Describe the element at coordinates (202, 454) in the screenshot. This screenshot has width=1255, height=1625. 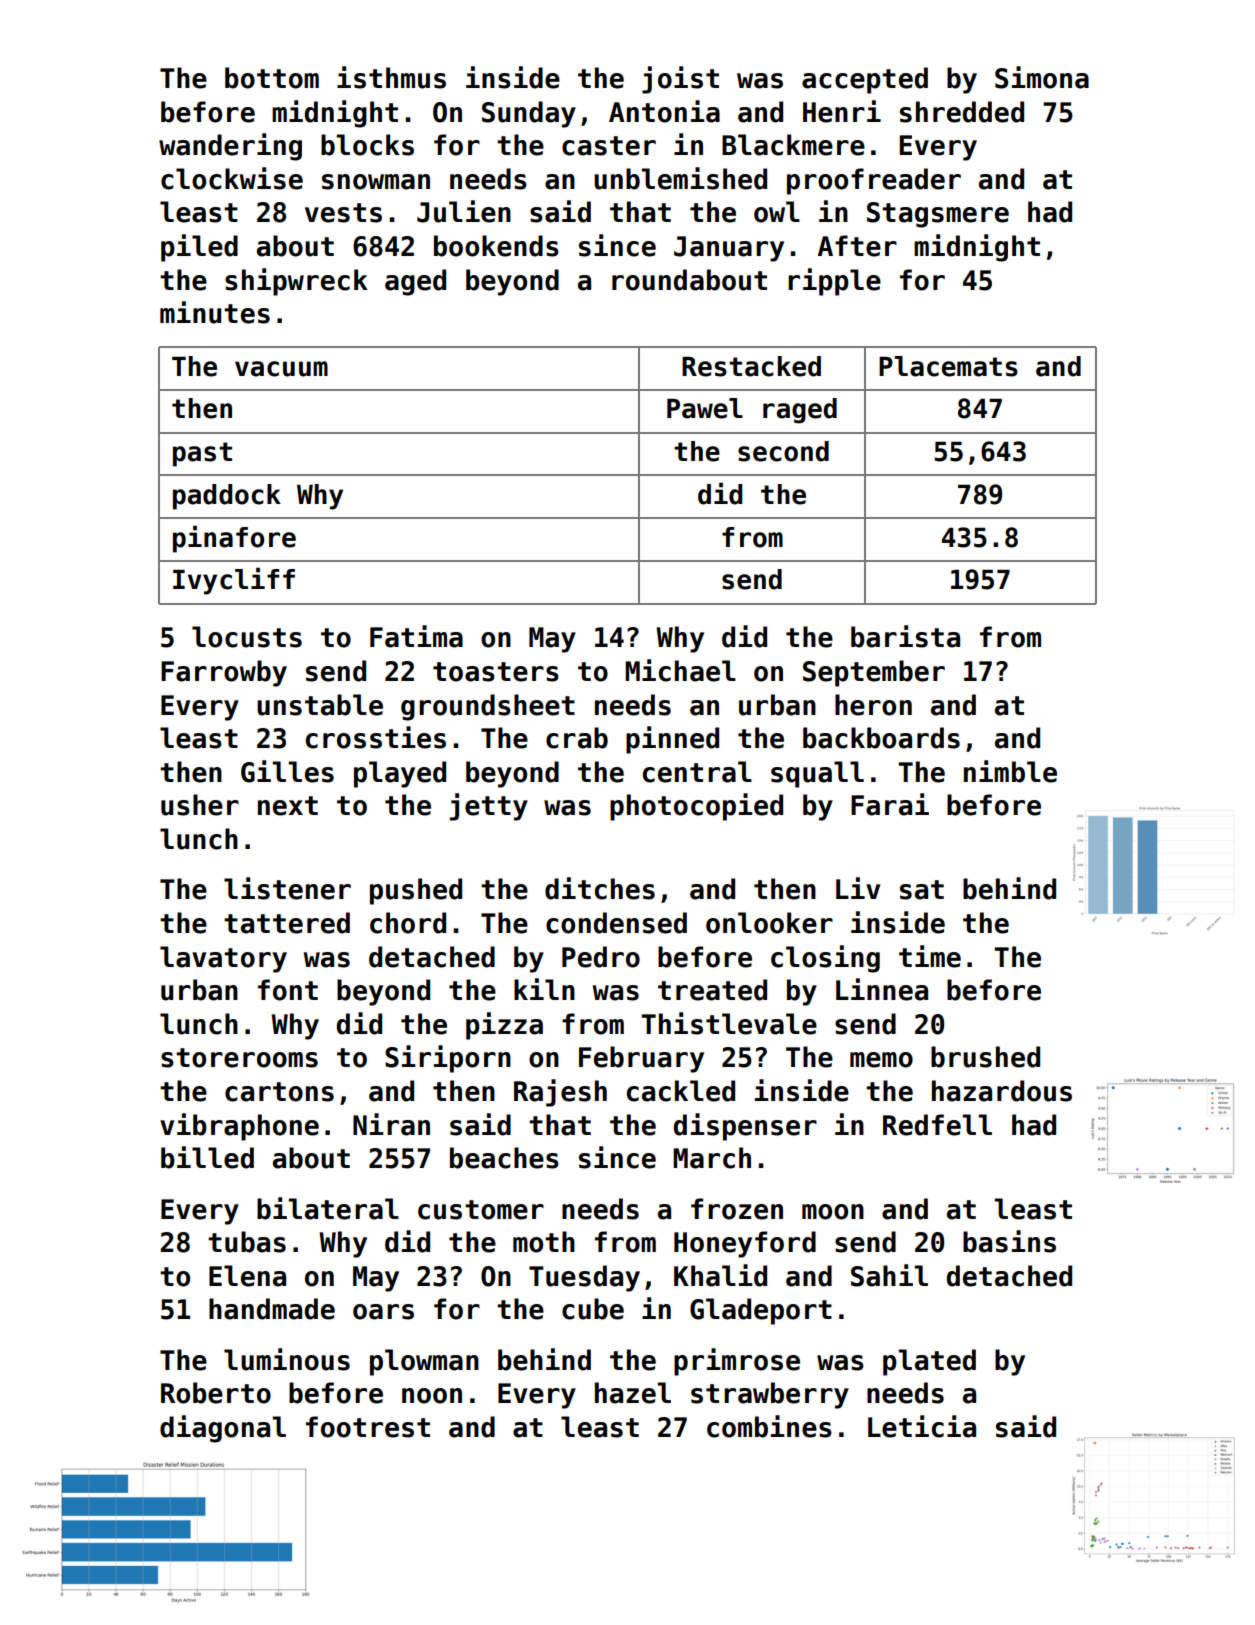
I see `past` at that location.
